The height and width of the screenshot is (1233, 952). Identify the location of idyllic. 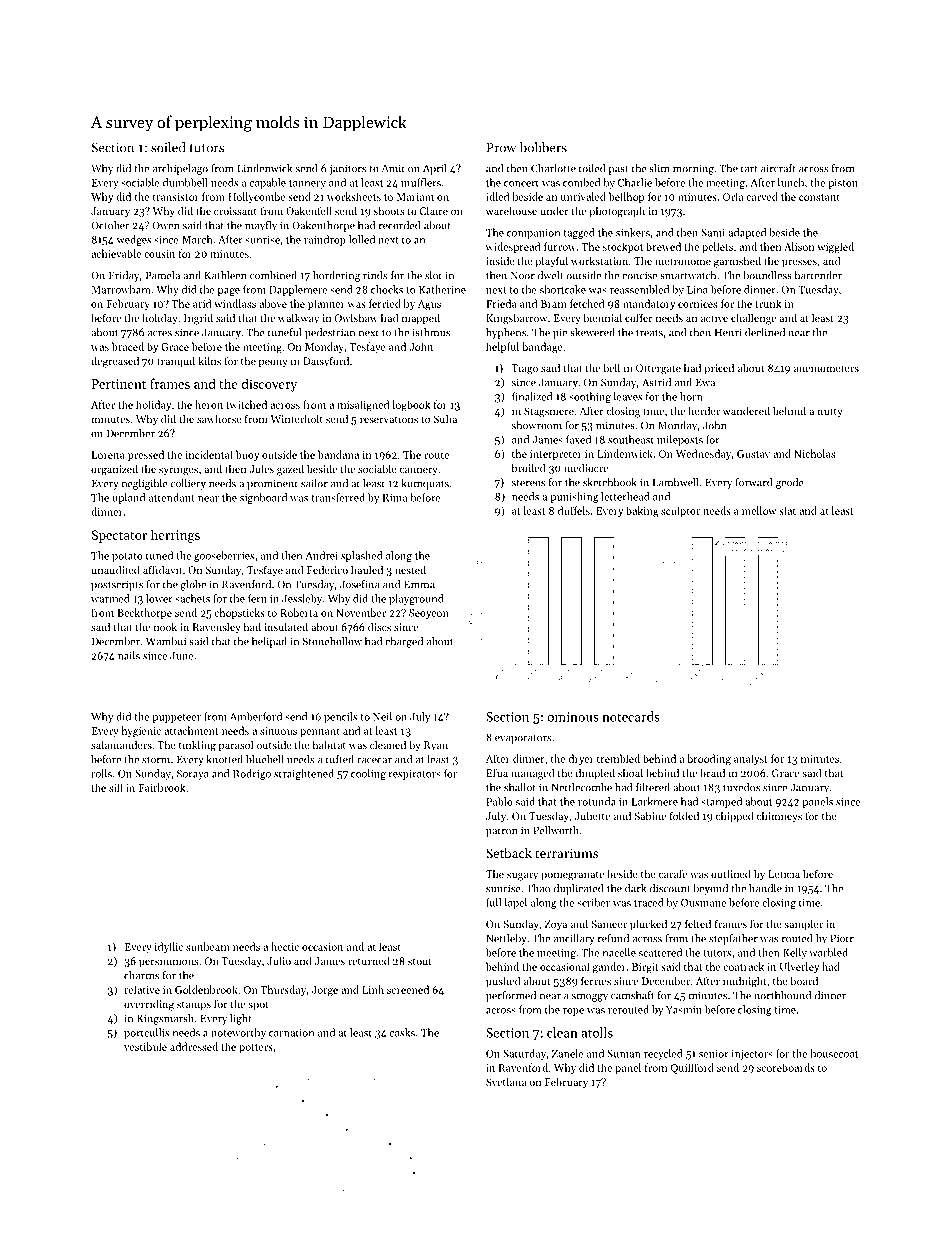
(169, 947).
